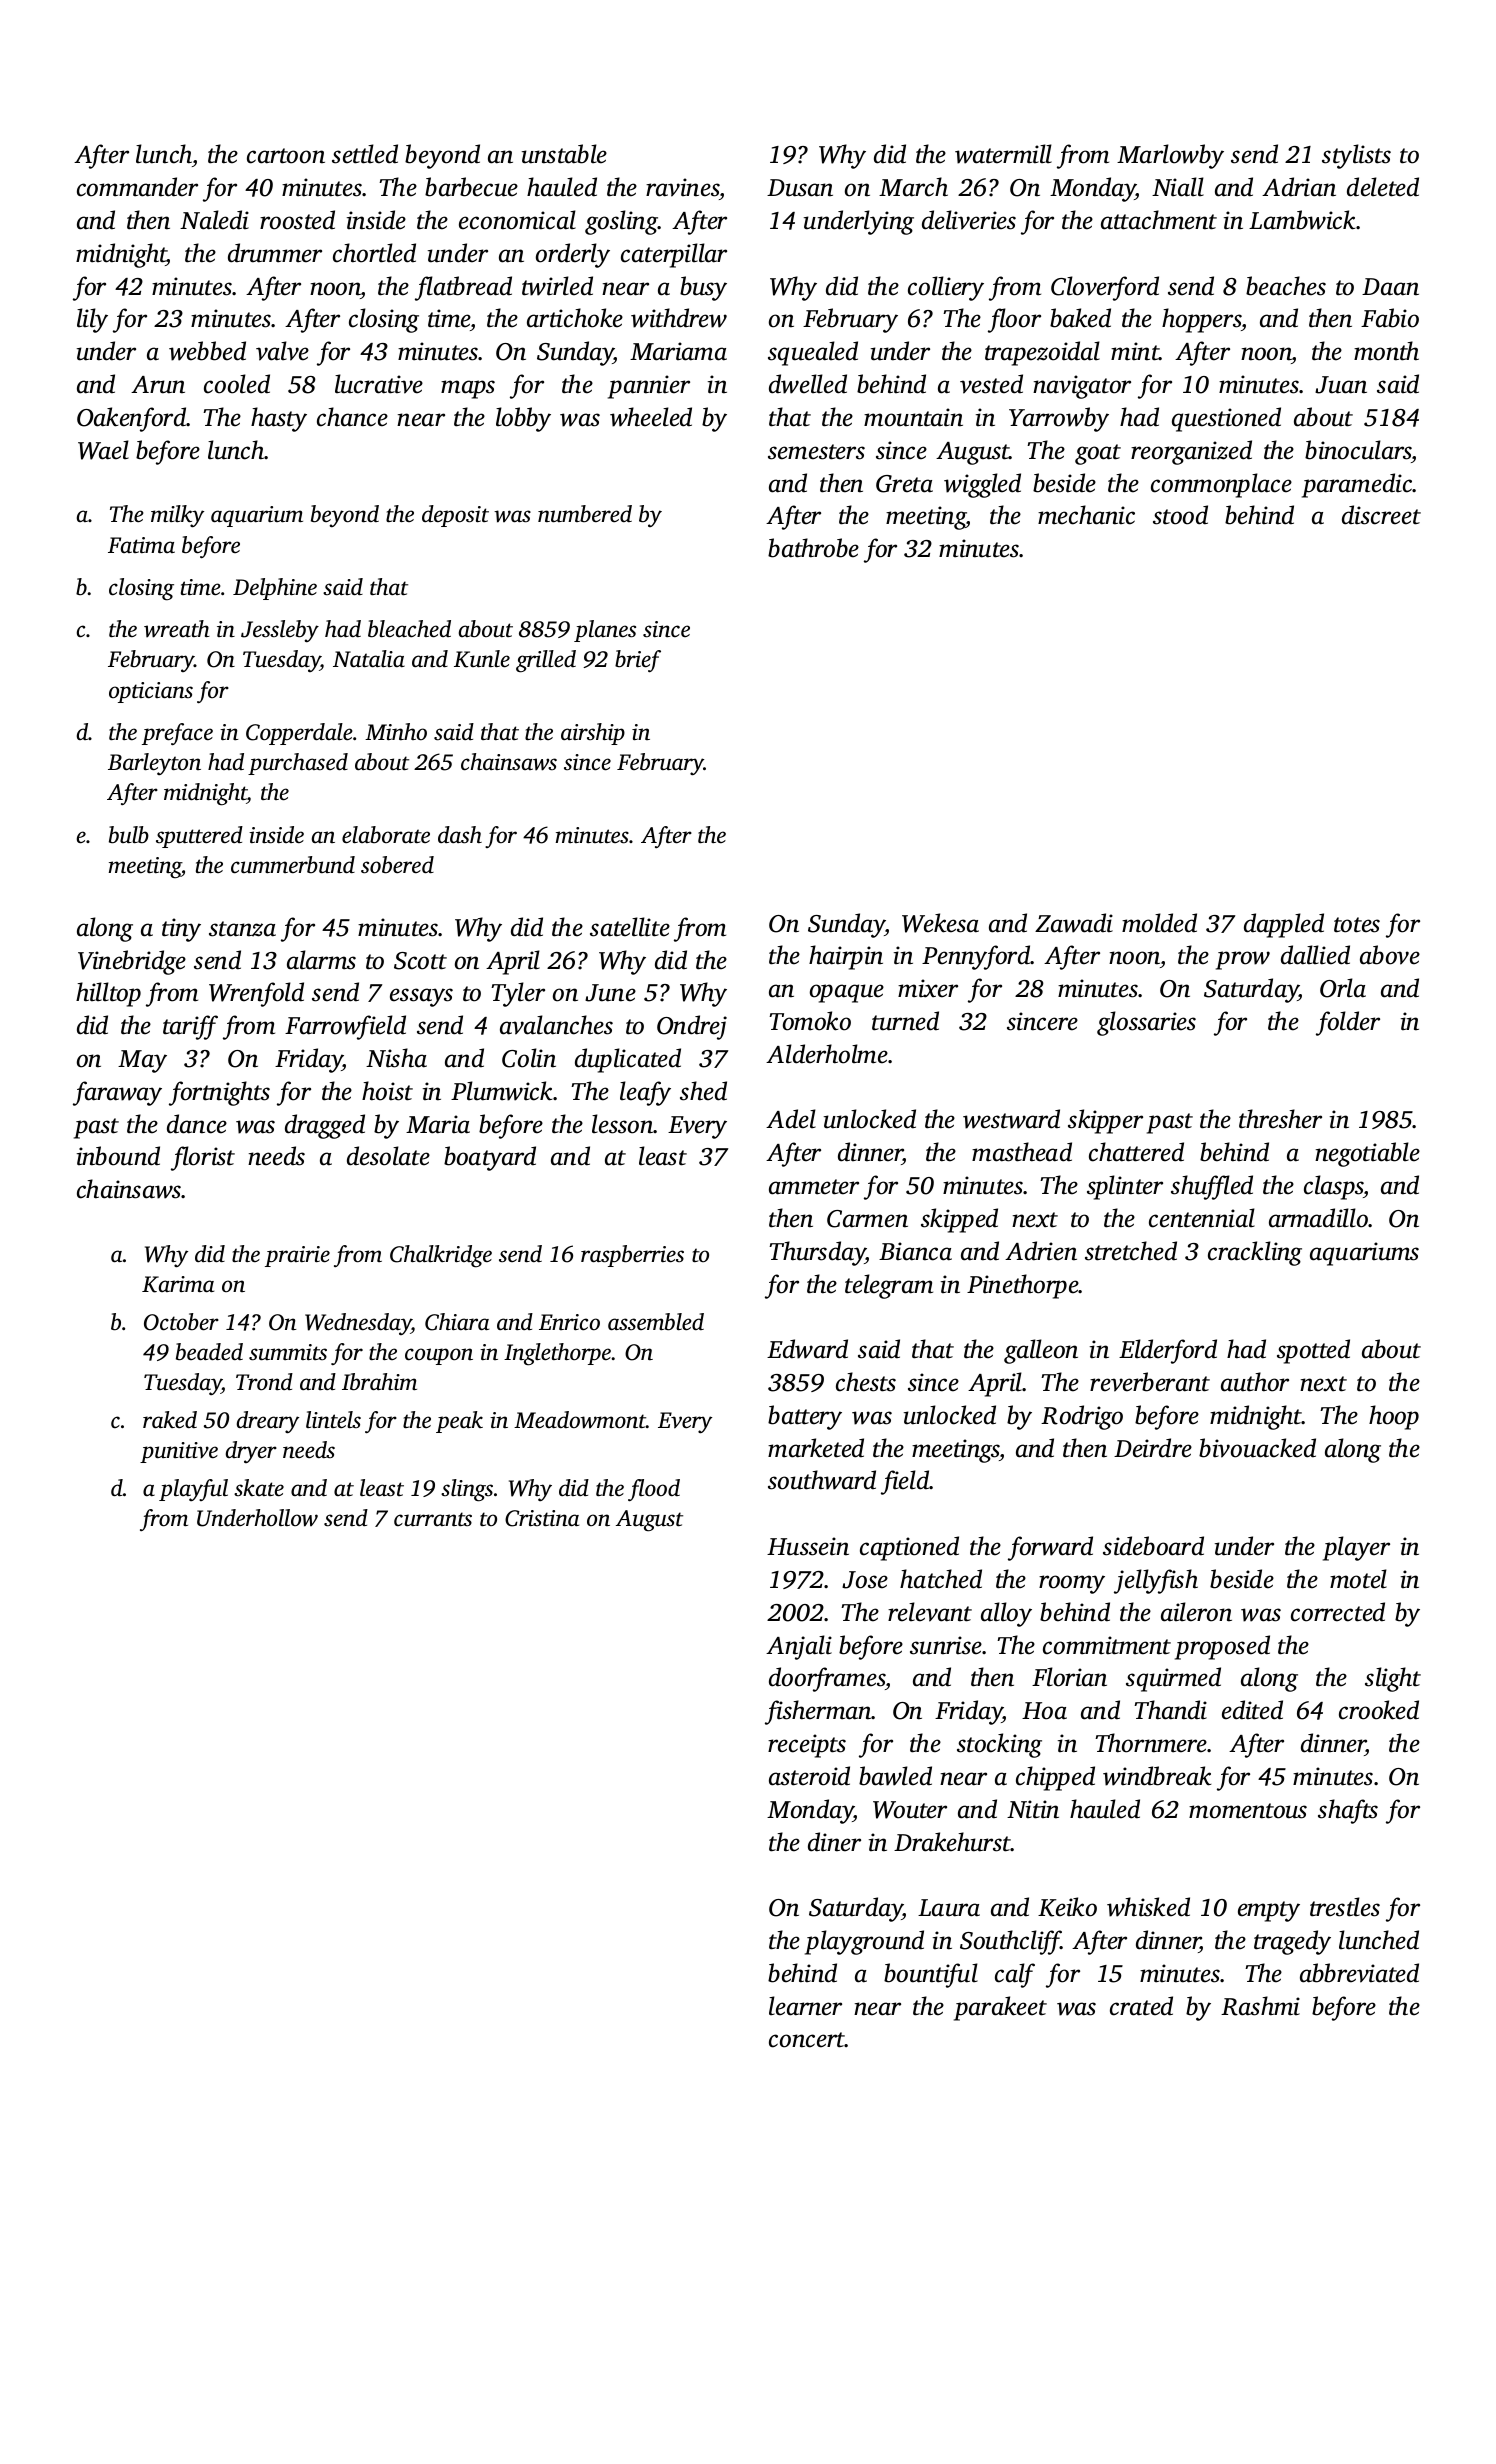 This screenshot has width=1496, height=2464. Describe the element at coordinates (352, 417) in the screenshot. I see `chance` at that location.
